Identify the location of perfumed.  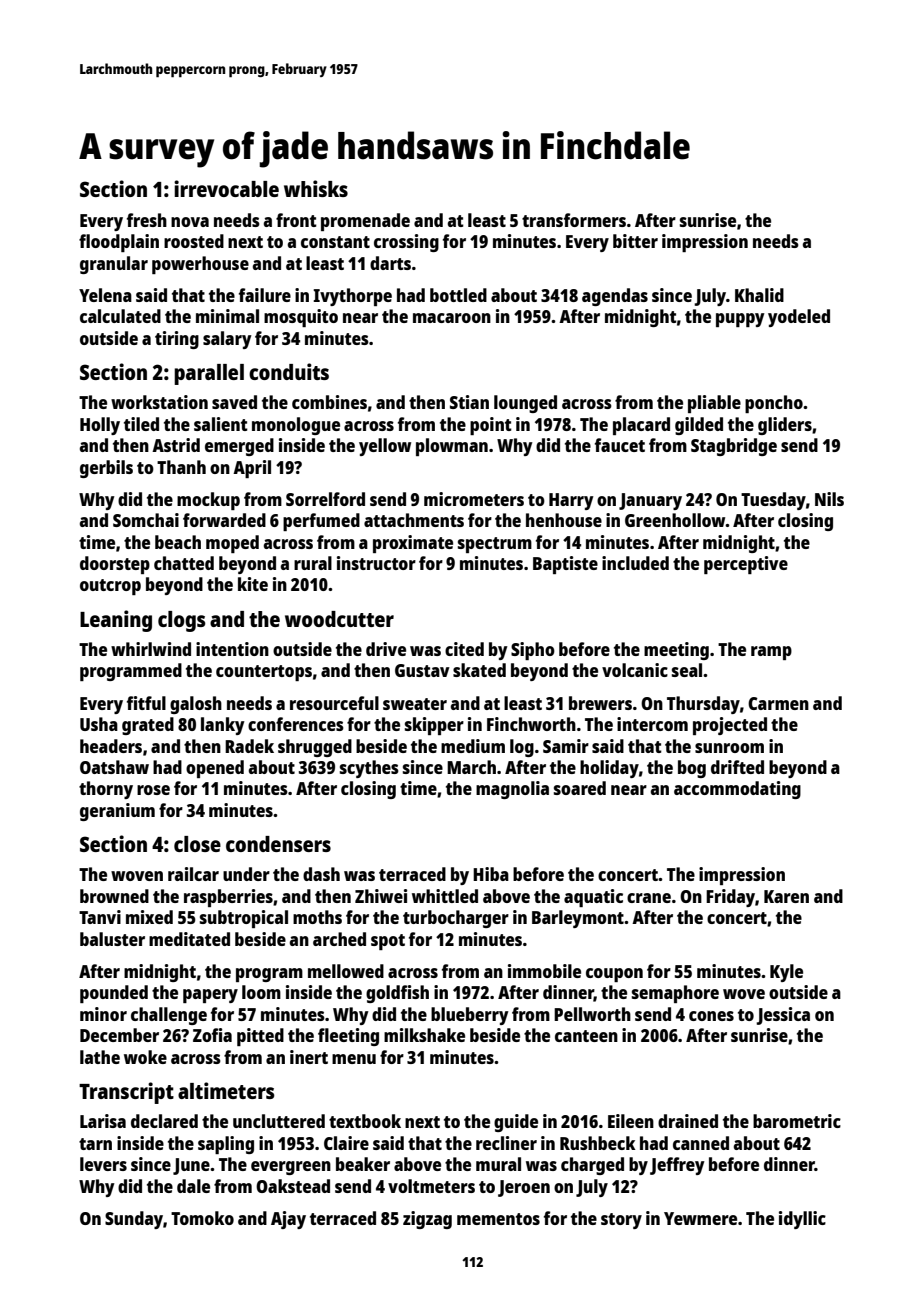
(321, 522).
